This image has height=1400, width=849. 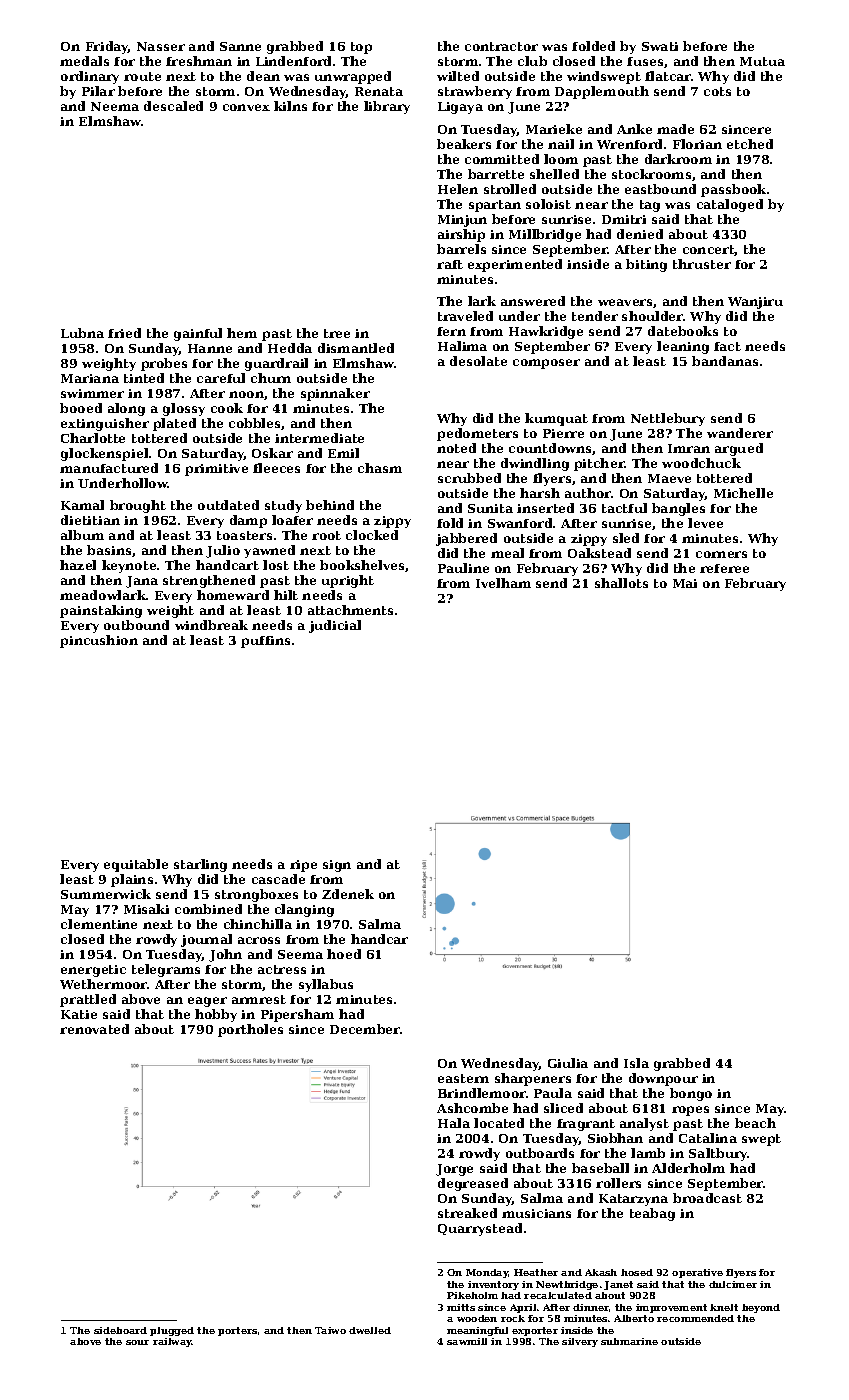 What do you see at coordinates (636, 1063) in the image?
I see `Isla` at bounding box center [636, 1063].
